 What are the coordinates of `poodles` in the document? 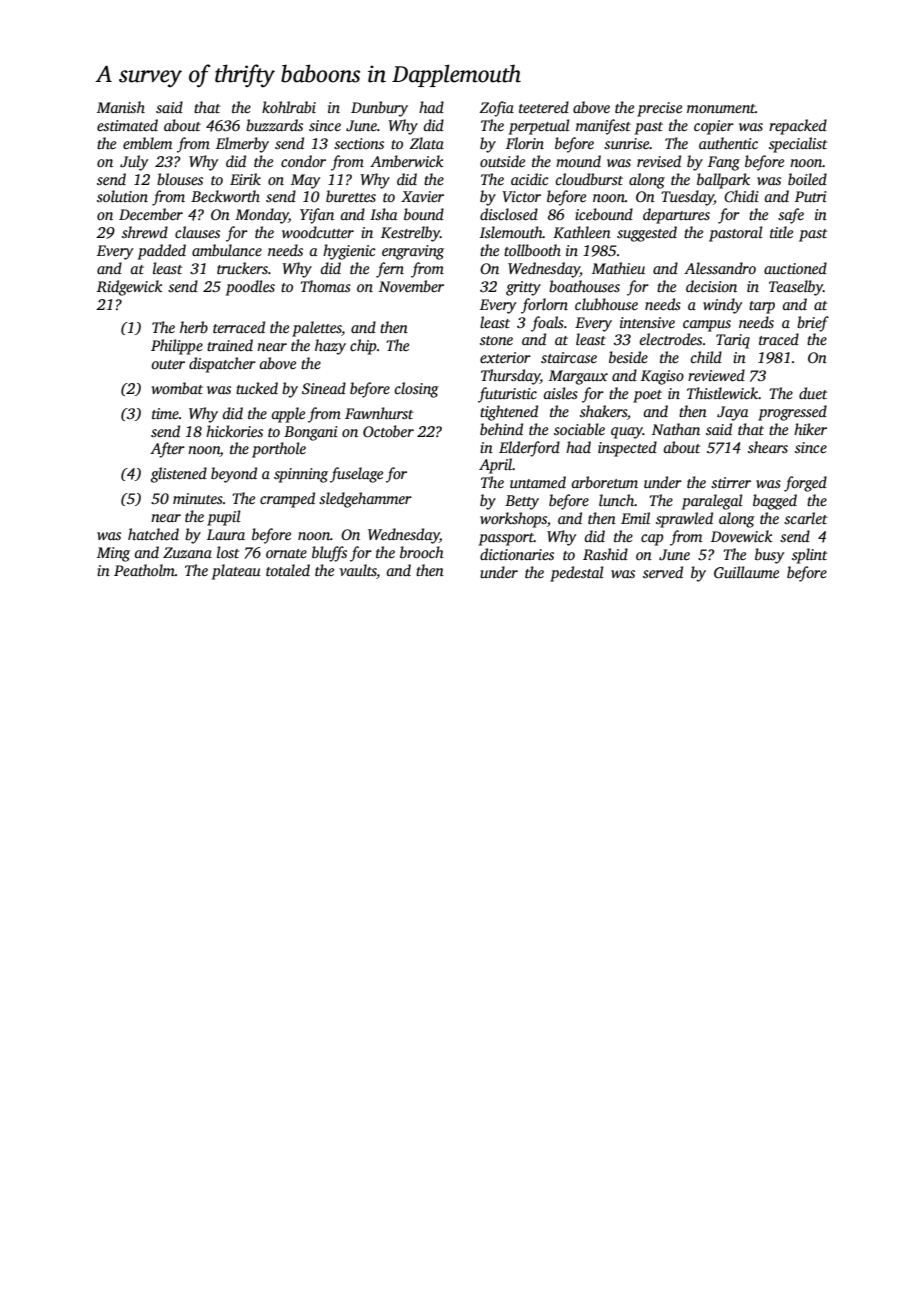 It's located at (250, 288).
